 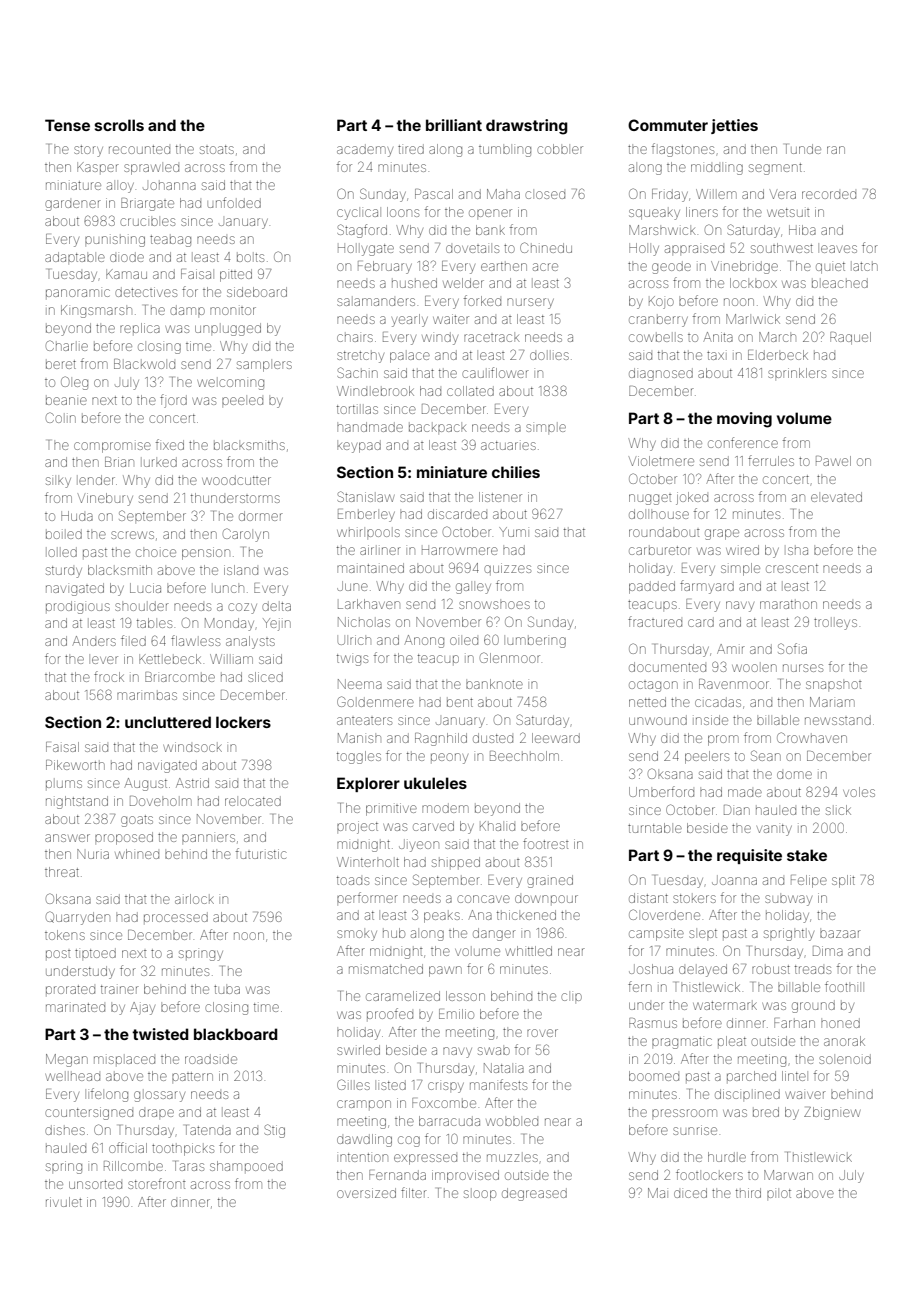 I want to click on filter, so click(x=414, y=1192).
